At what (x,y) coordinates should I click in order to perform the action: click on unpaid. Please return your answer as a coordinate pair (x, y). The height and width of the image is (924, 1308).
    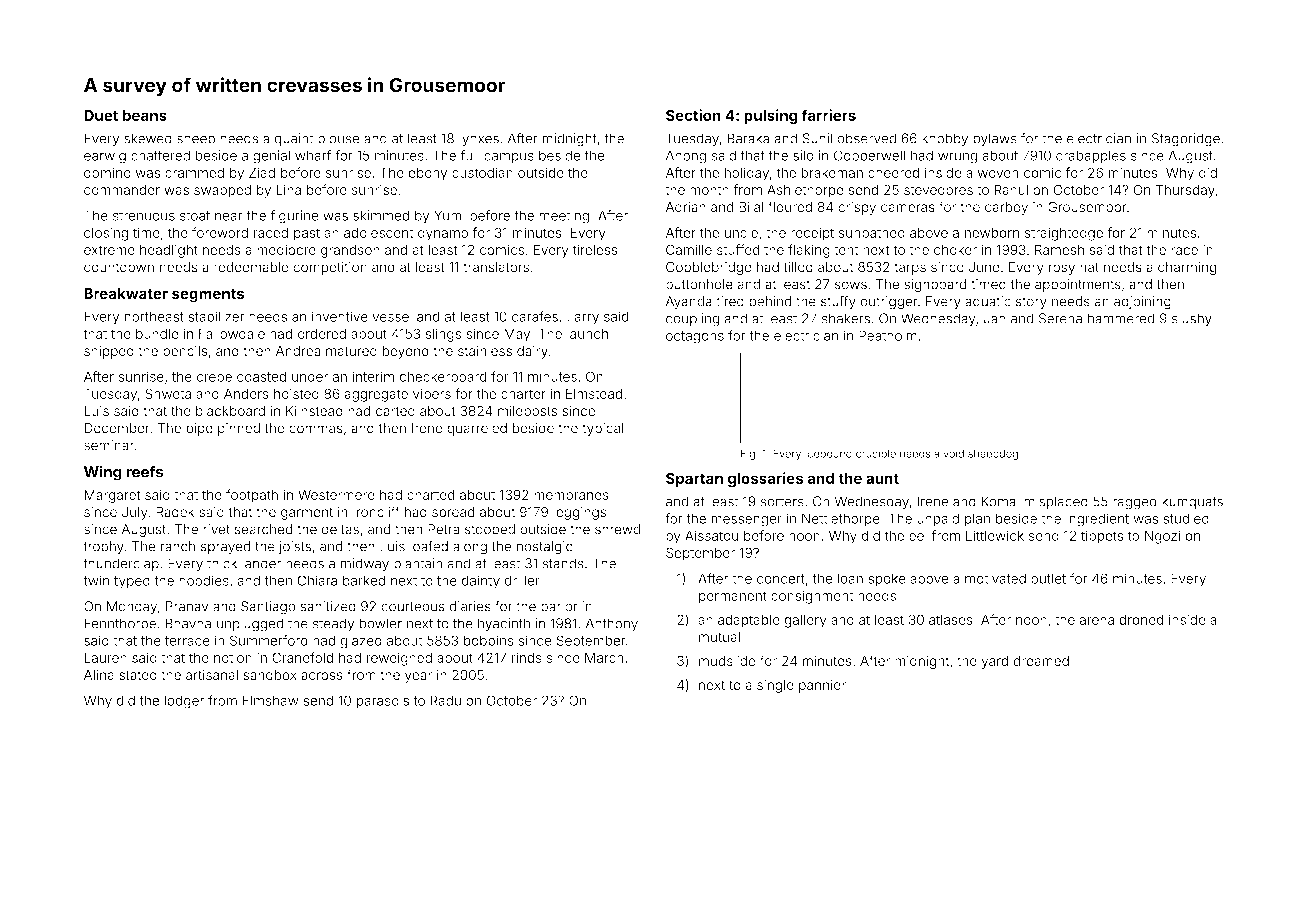
    Looking at the image, I should click on (938, 519).
